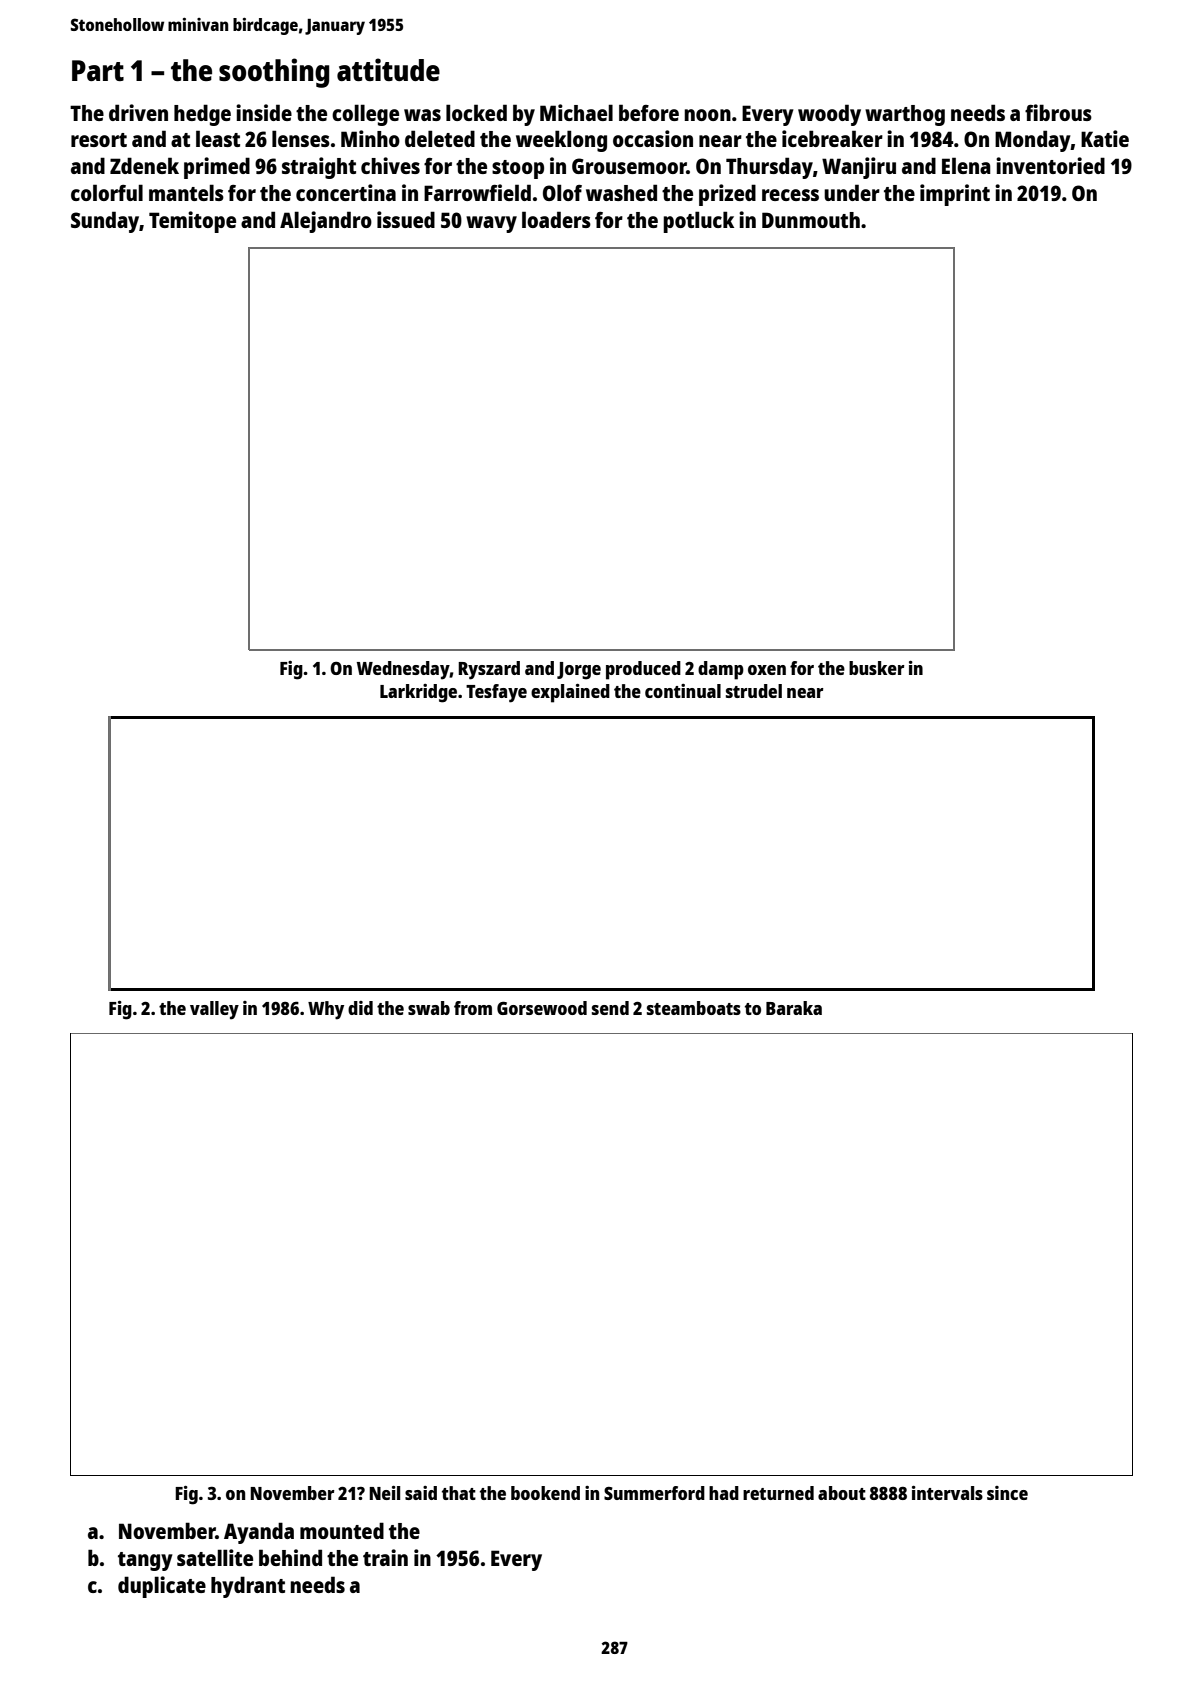 The image size is (1203, 1701). I want to click on train, so click(385, 1557).
